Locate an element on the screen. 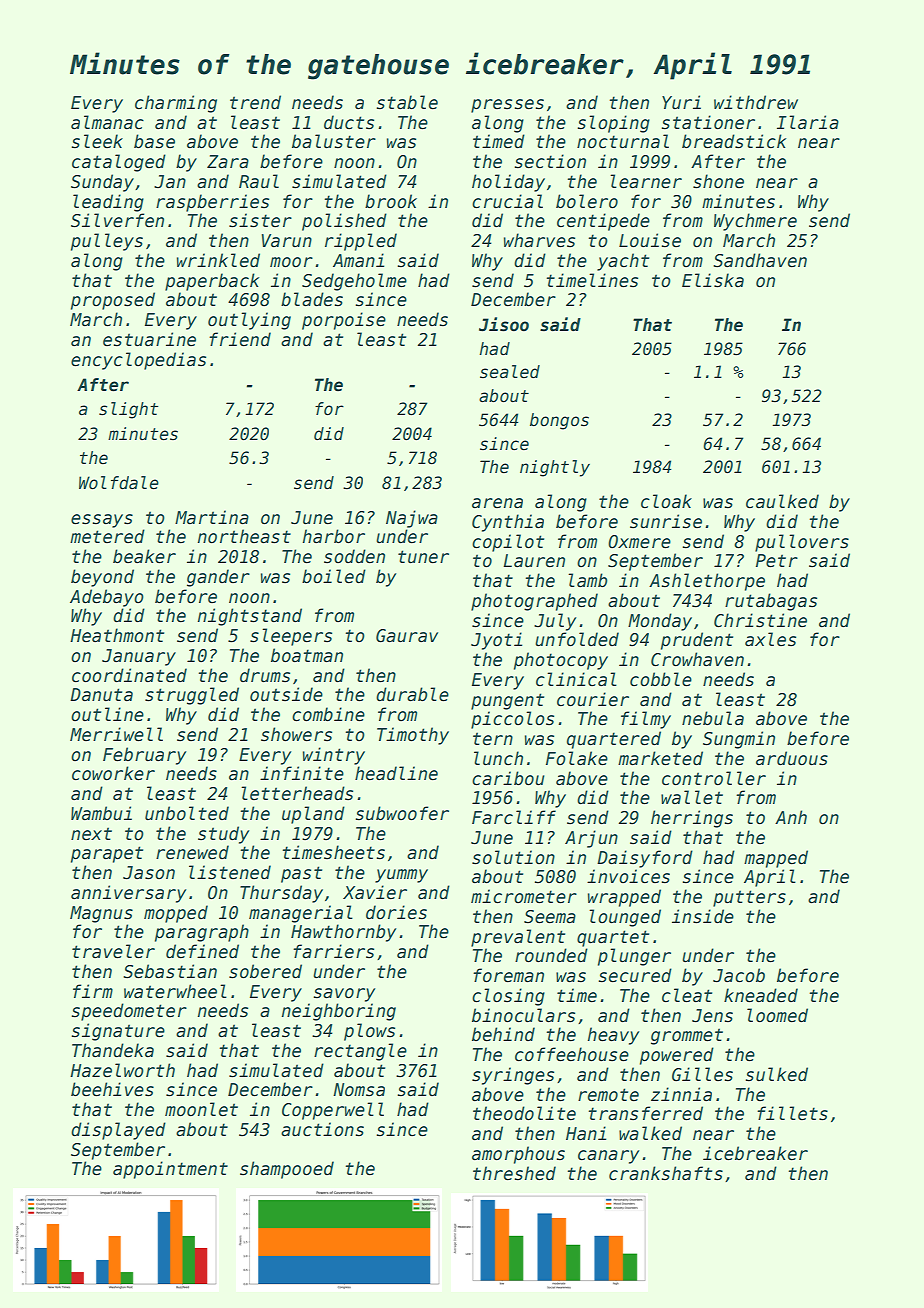 The image size is (924, 1308). brook is located at coordinates (391, 201).
